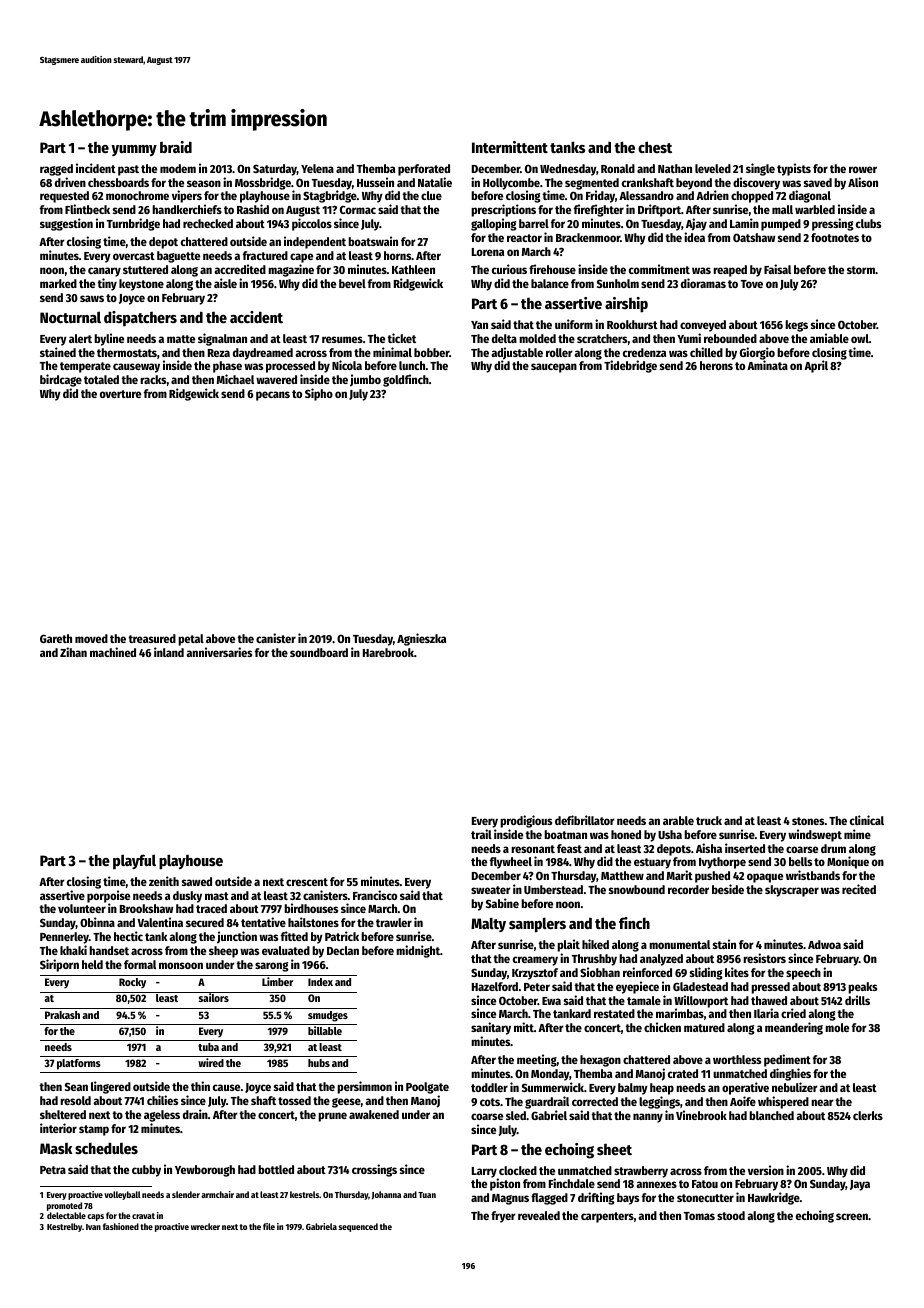  What do you see at coordinates (66, 224) in the page?
I see `suggestion` at bounding box center [66, 224].
